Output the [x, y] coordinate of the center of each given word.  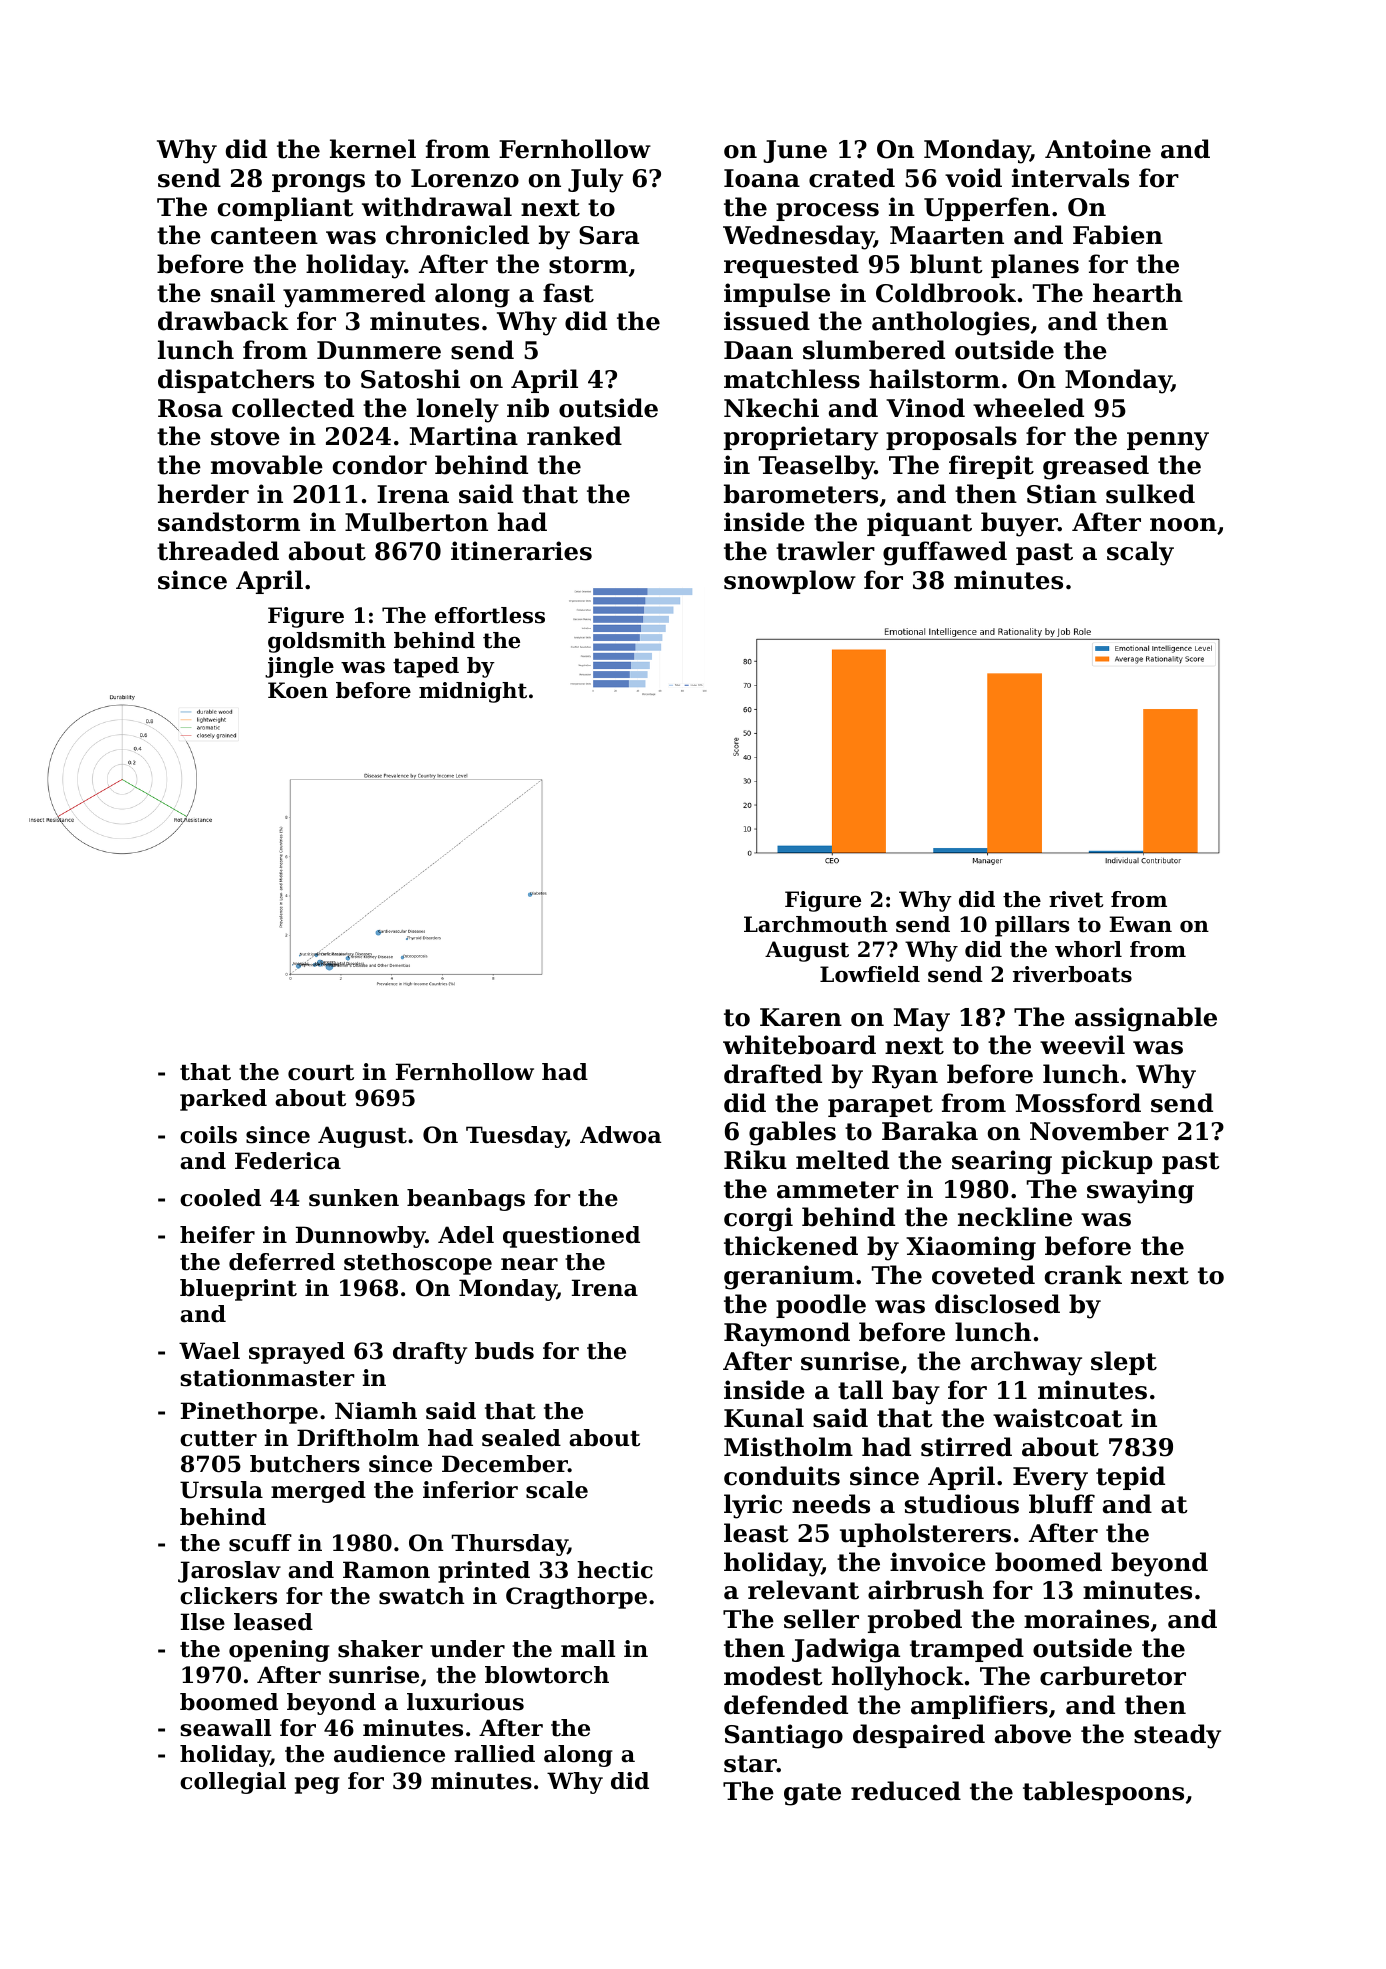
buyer [1019, 524]
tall [860, 1390]
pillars [1032, 926]
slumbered [874, 350]
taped [426, 667]
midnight [473, 692]
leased [273, 1622]
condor [380, 465]
